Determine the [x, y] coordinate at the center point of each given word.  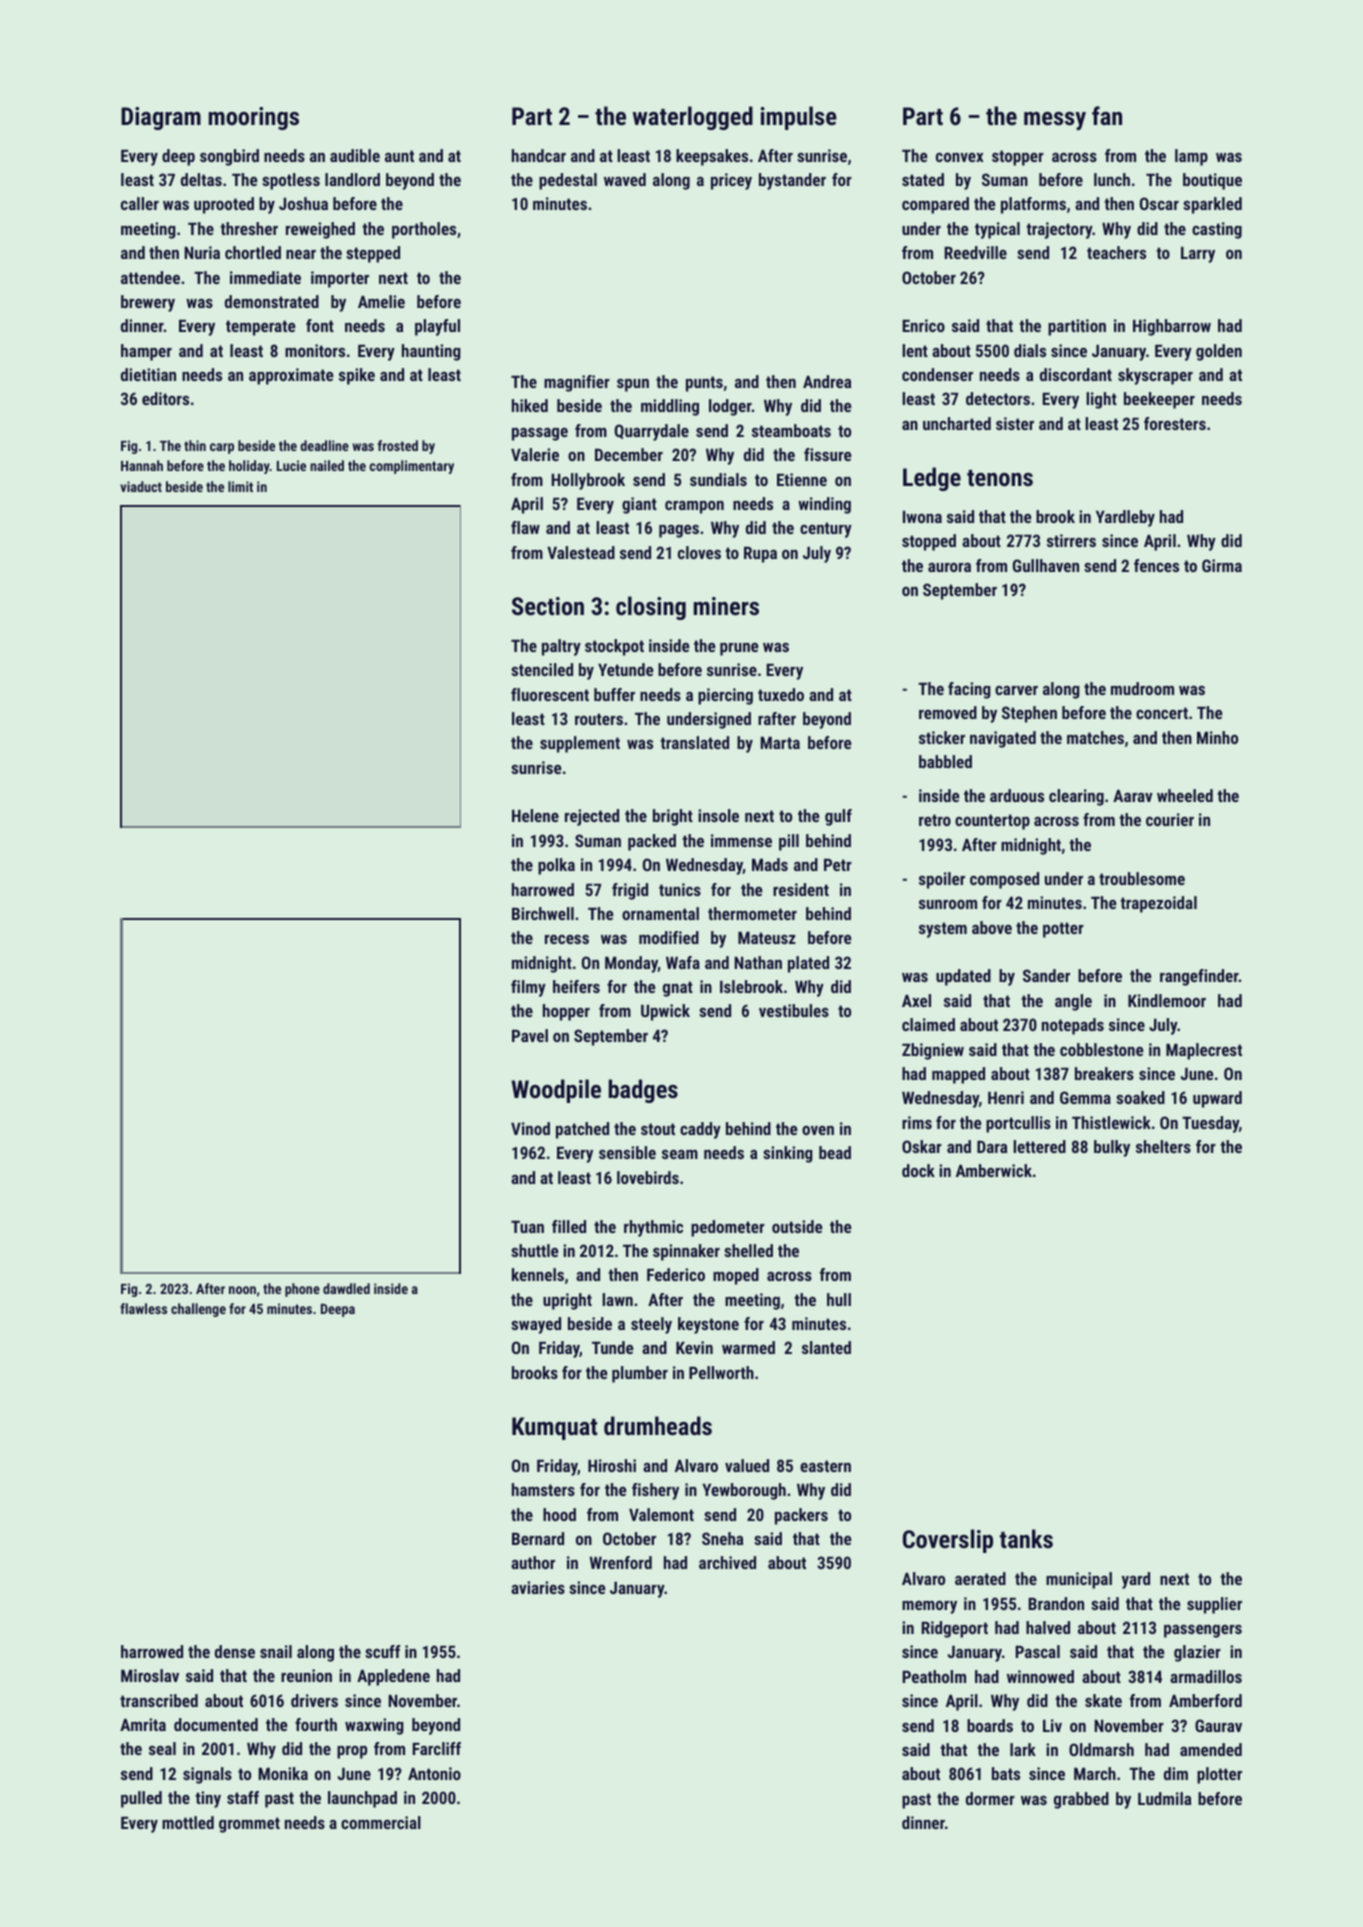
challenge [198, 1310]
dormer [990, 1798]
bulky [1112, 1148]
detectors [998, 398]
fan [1107, 115]
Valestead [581, 552]
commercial [381, 1822]
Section [548, 606]
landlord [352, 179]
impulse [799, 118]
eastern [825, 1466]
